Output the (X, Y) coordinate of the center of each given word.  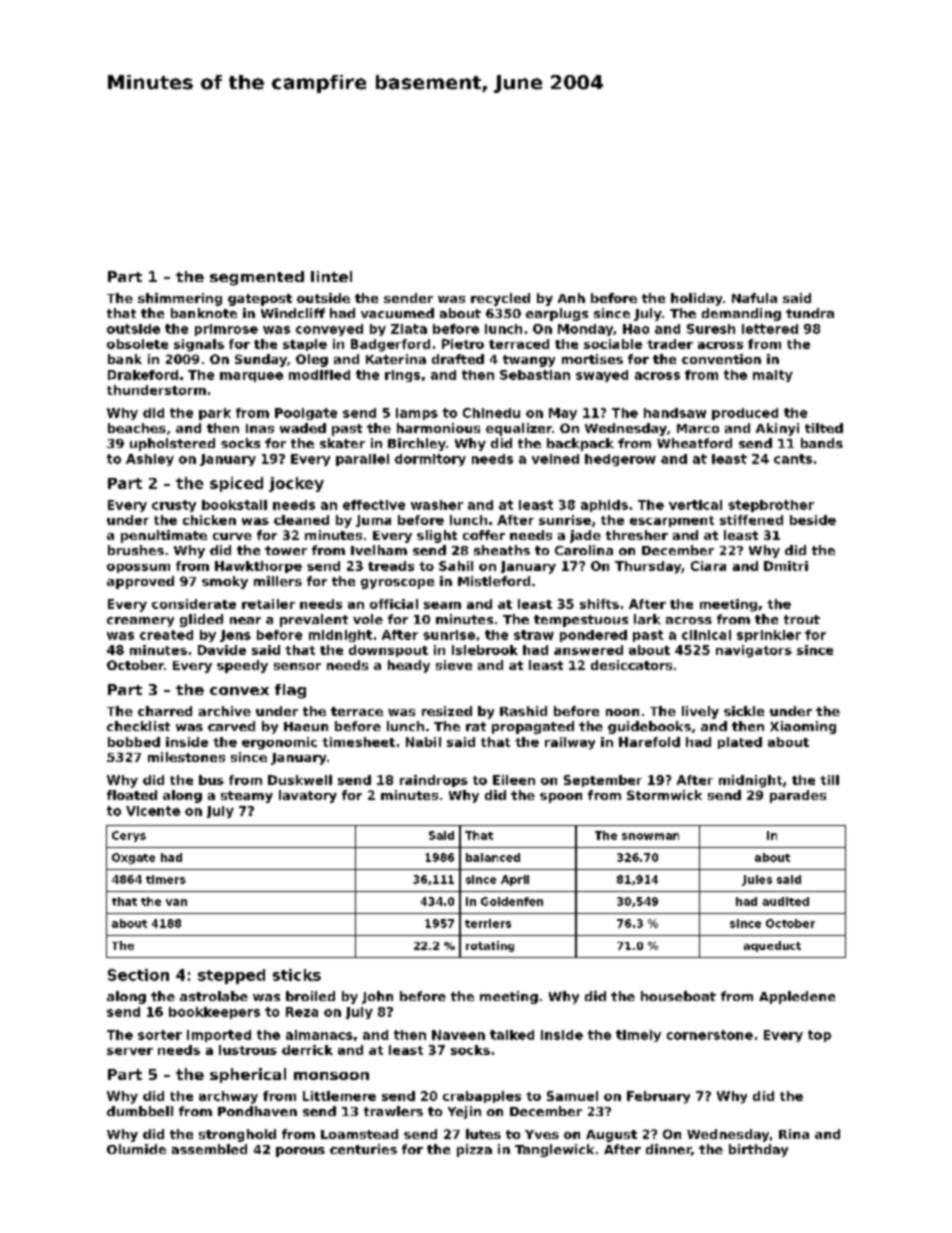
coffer (484, 535)
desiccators (631, 665)
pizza (474, 1150)
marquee (251, 377)
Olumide (136, 1149)
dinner (668, 1149)
